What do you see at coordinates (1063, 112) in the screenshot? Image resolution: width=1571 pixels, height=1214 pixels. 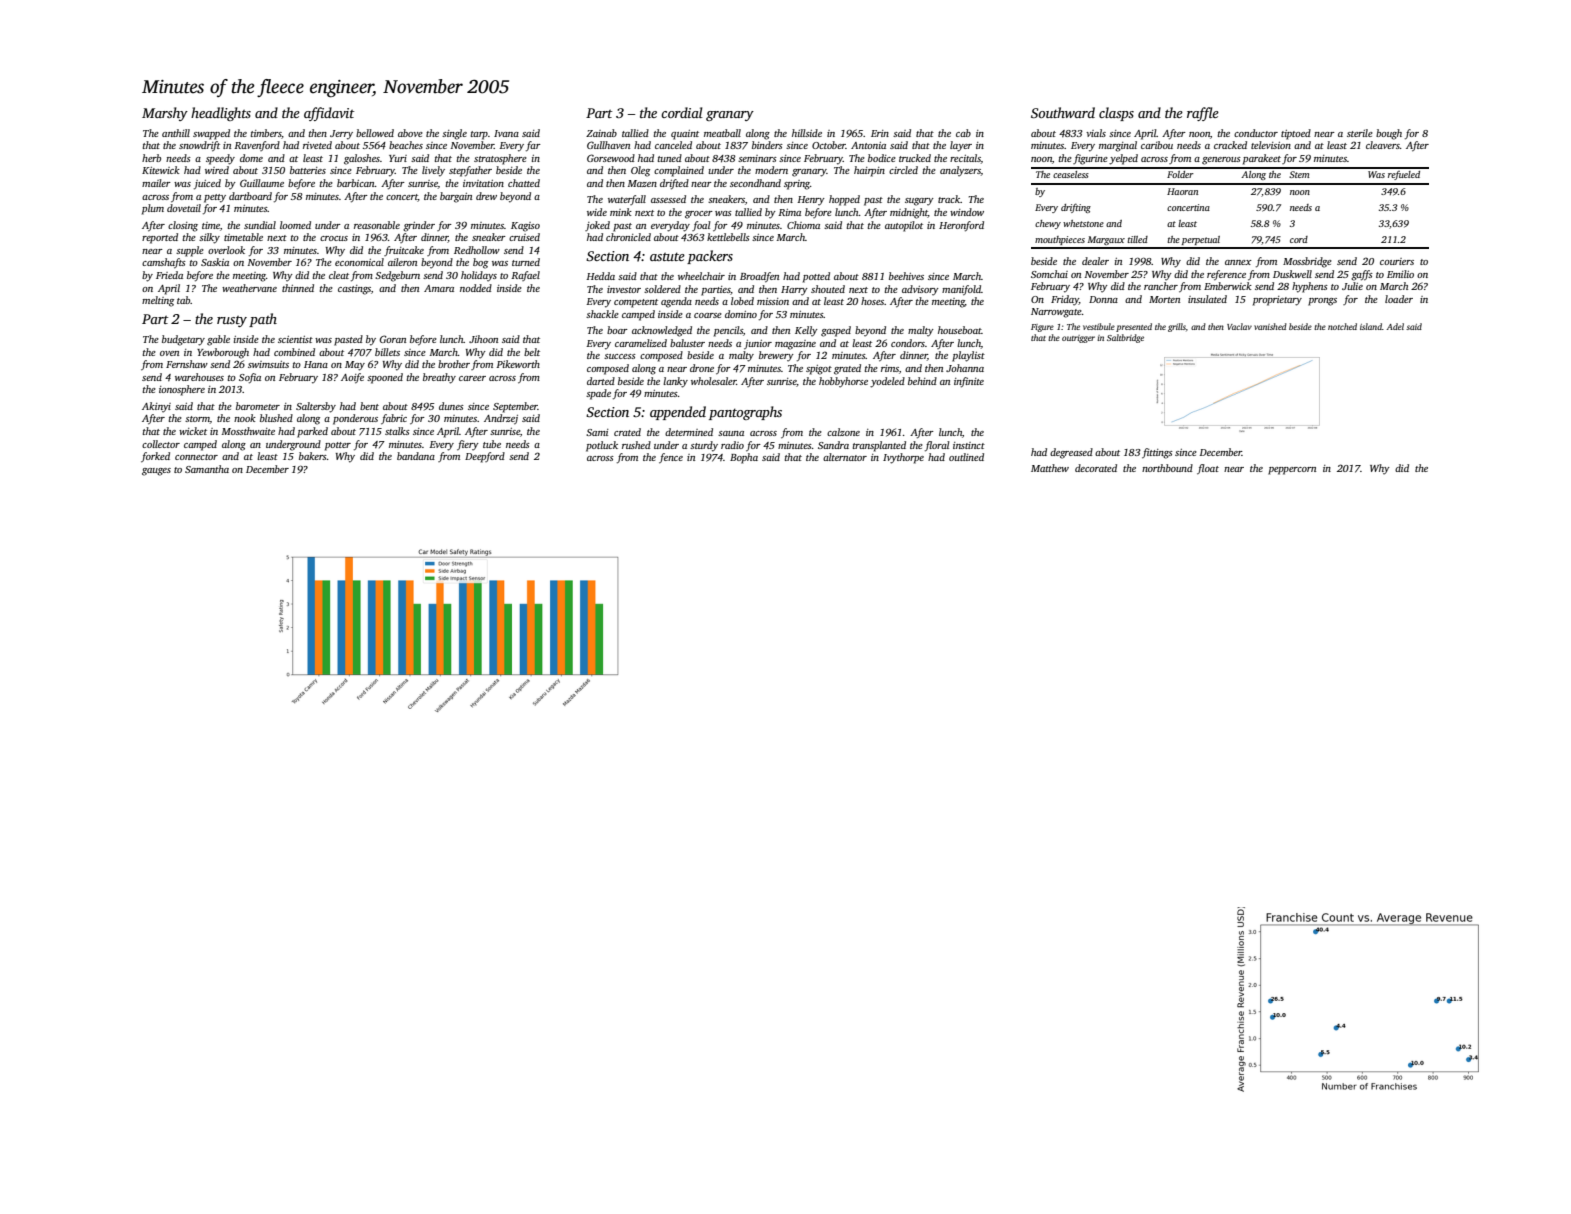 I see `Southward` at bounding box center [1063, 112].
